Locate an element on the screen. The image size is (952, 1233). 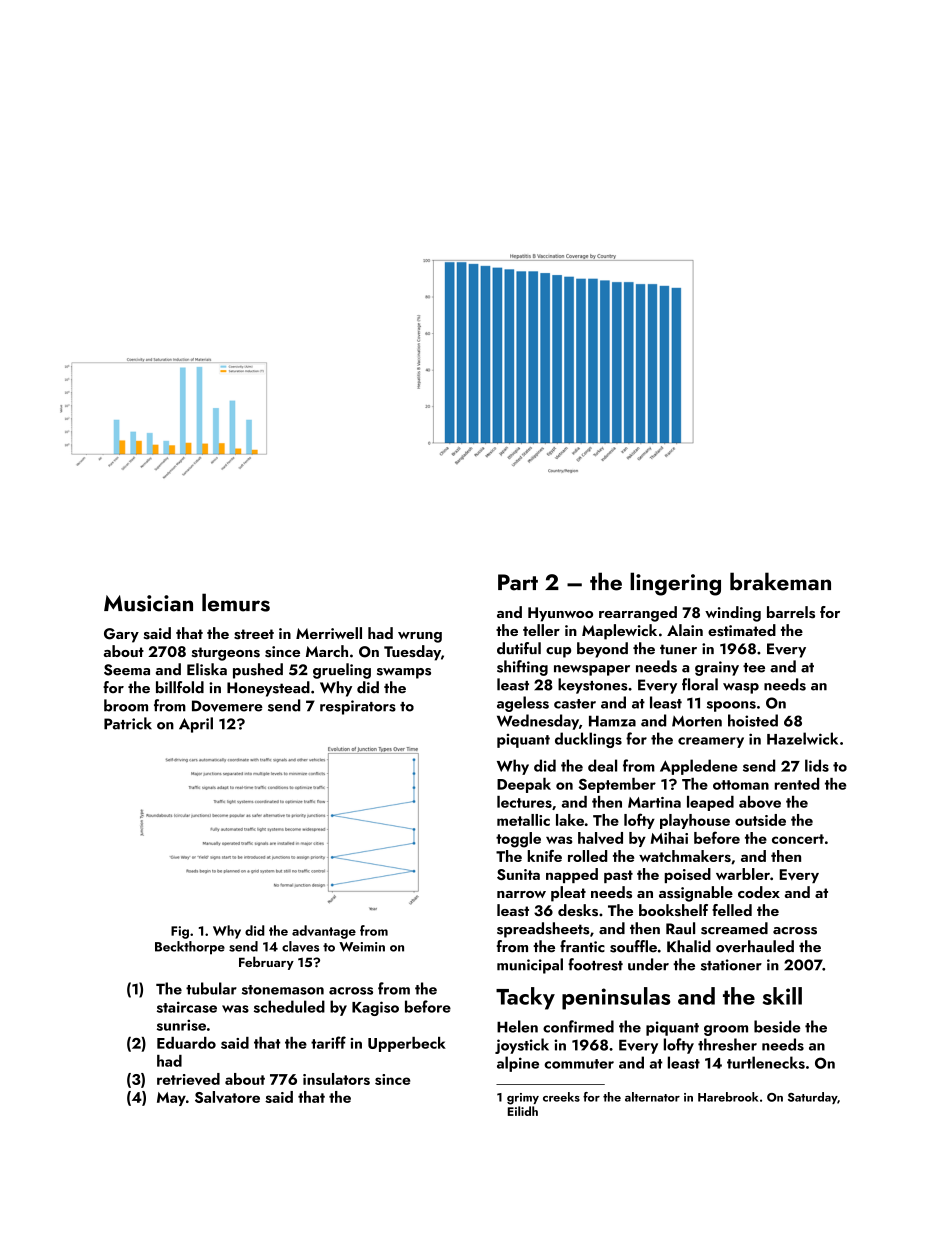
advantage is located at coordinates (324, 932).
